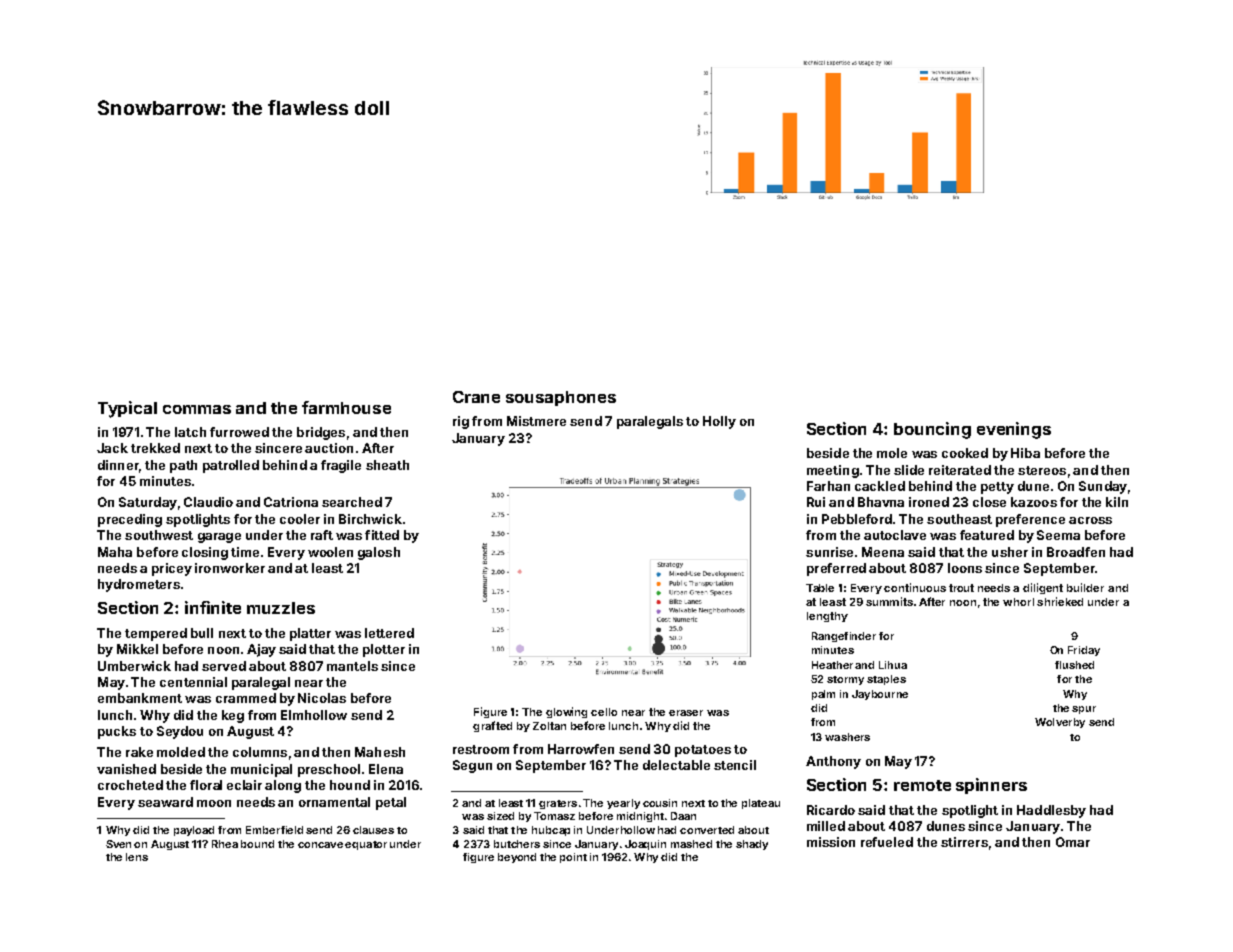  What do you see at coordinates (719, 422) in the screenshot?
I see `Holly` at bounding box center [719, 422].
